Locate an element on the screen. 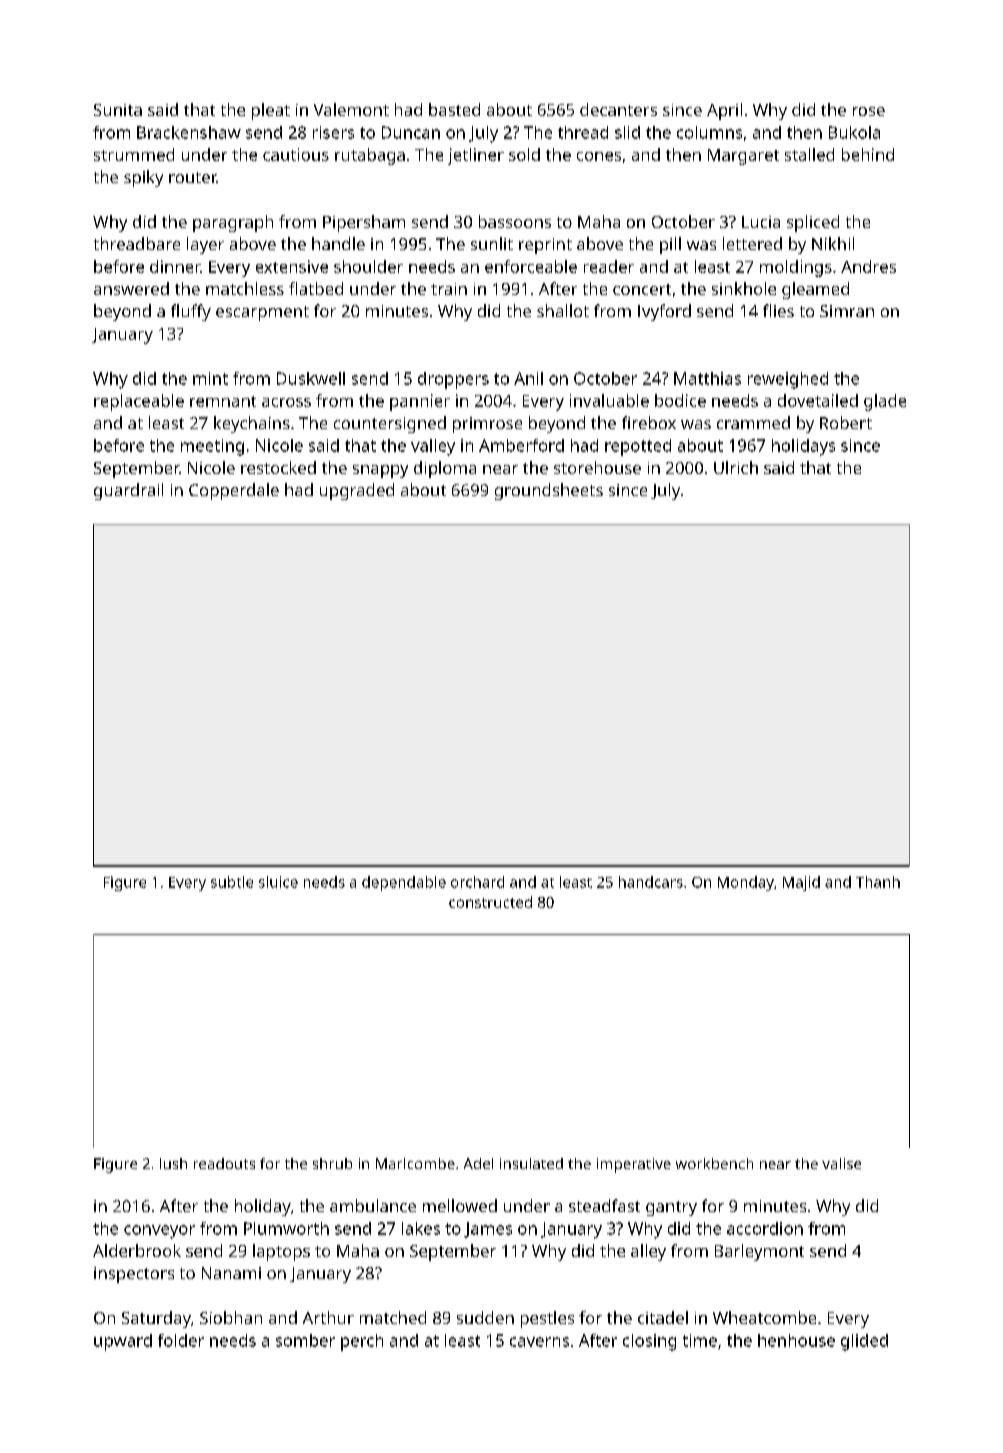 This screenshot has width=1003, height=1453. lush is located at coordinates (173, 1163).
